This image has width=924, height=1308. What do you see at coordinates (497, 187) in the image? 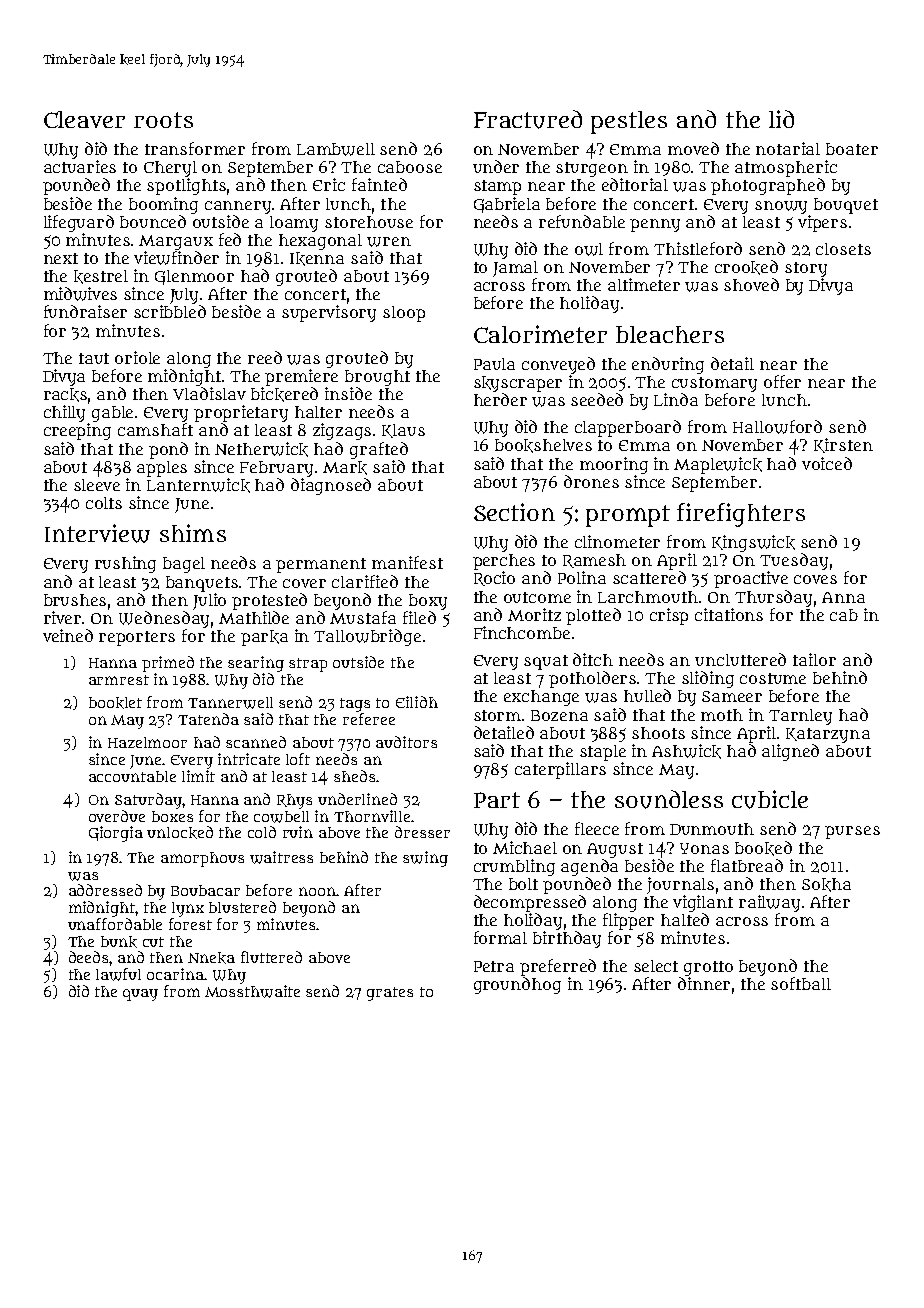
I see `stamp` at bounding box center [497, 187].
